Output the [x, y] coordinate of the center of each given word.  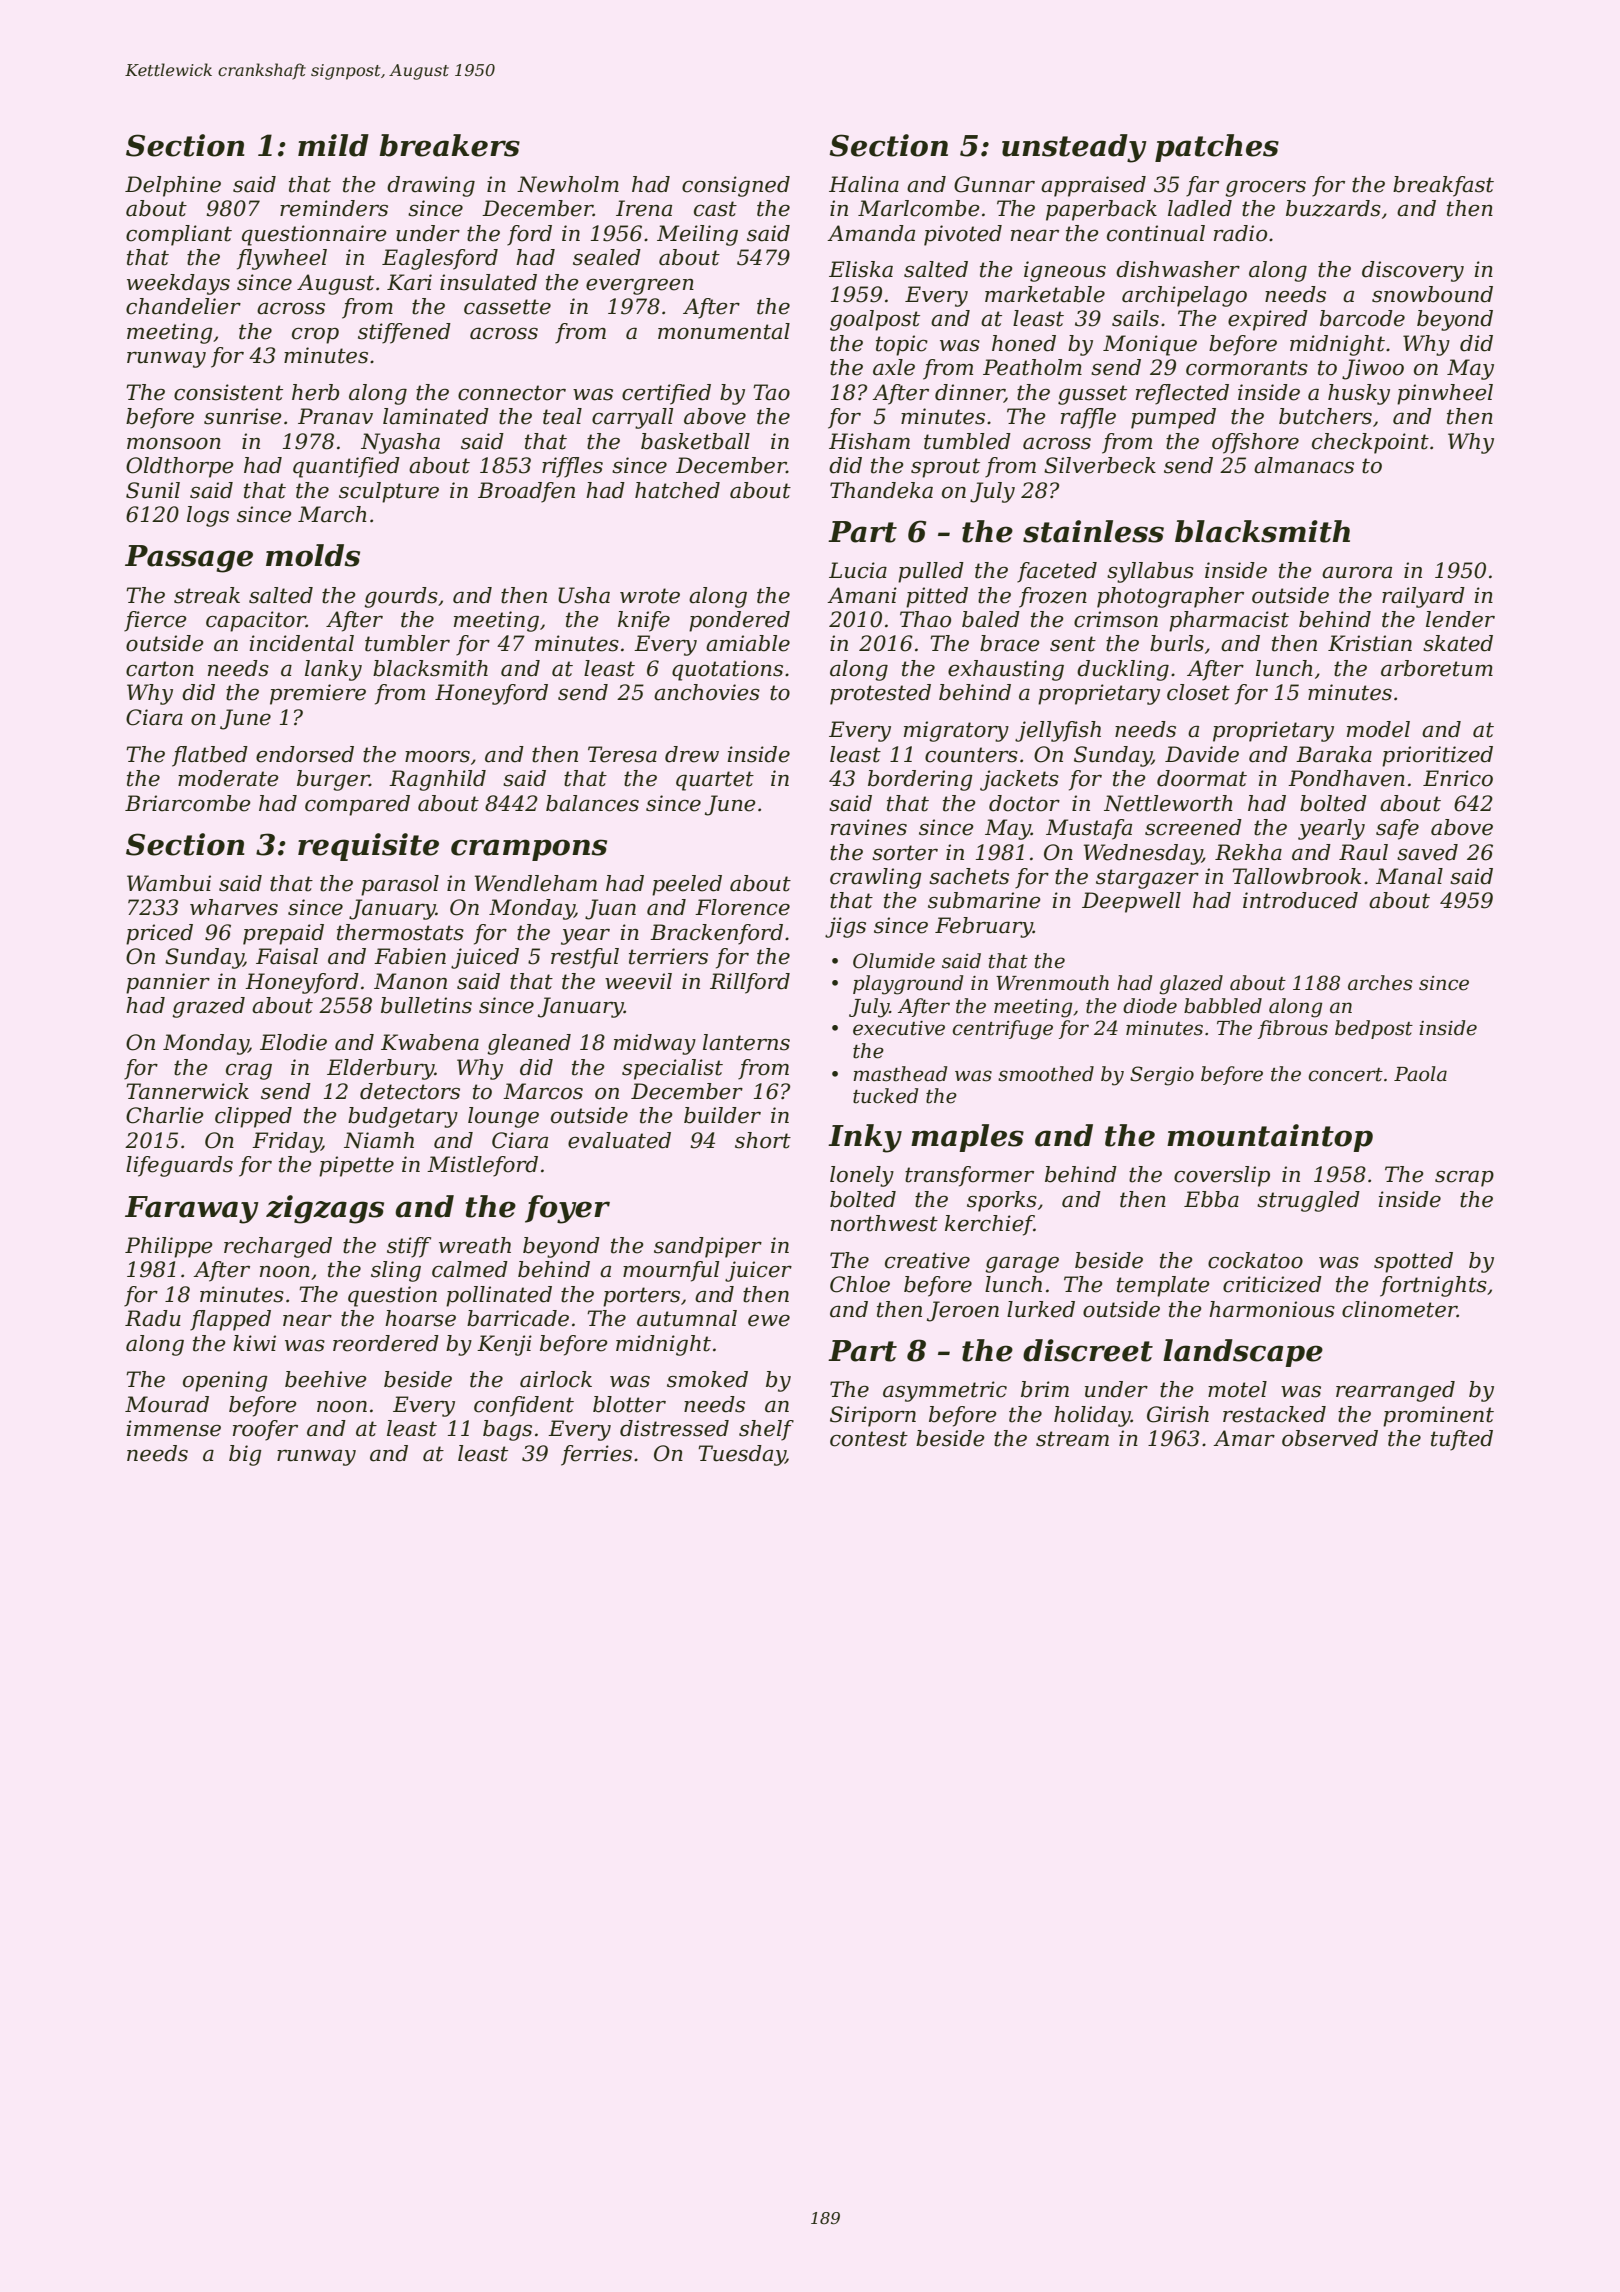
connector [512, 393]
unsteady [1074, 148]
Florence [742, 907]
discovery [1413, 271]
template [1163, 1286]
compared [357, 805]
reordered [386, 1343]
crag [249, 1071]
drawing [431, 186]
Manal [1409, 876]
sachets [969, 876]
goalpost [875, 320]
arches [1380, 983]
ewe [769, 1320]
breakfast [1443, 186]
